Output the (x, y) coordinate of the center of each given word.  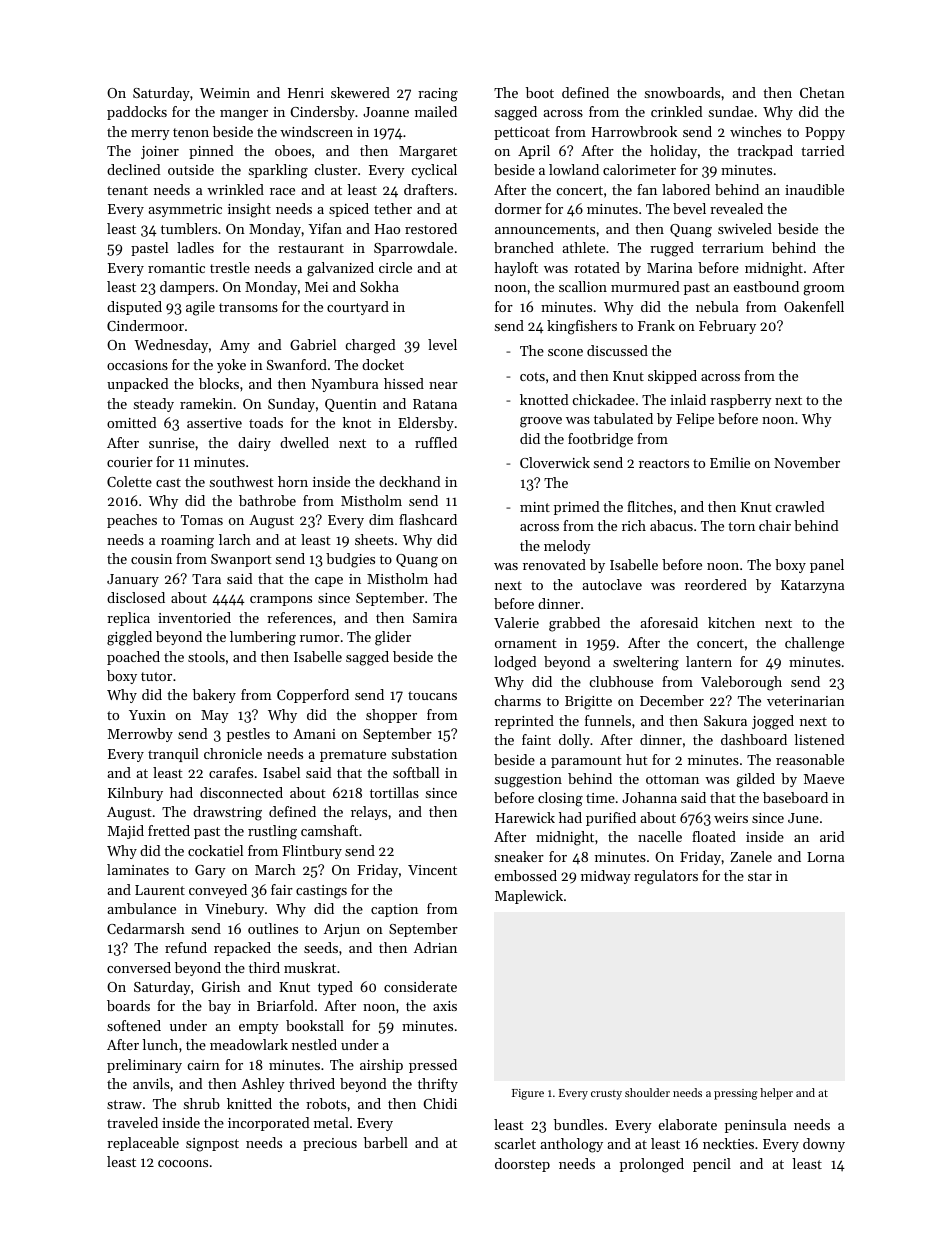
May (215, 716)
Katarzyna (812, 586)
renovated (554, 564)
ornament (526, 643)
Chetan (822, 92)
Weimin (225, 93)
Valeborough (741, 683)
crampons (281, 601)
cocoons (183, 1163)
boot (540, 92)
